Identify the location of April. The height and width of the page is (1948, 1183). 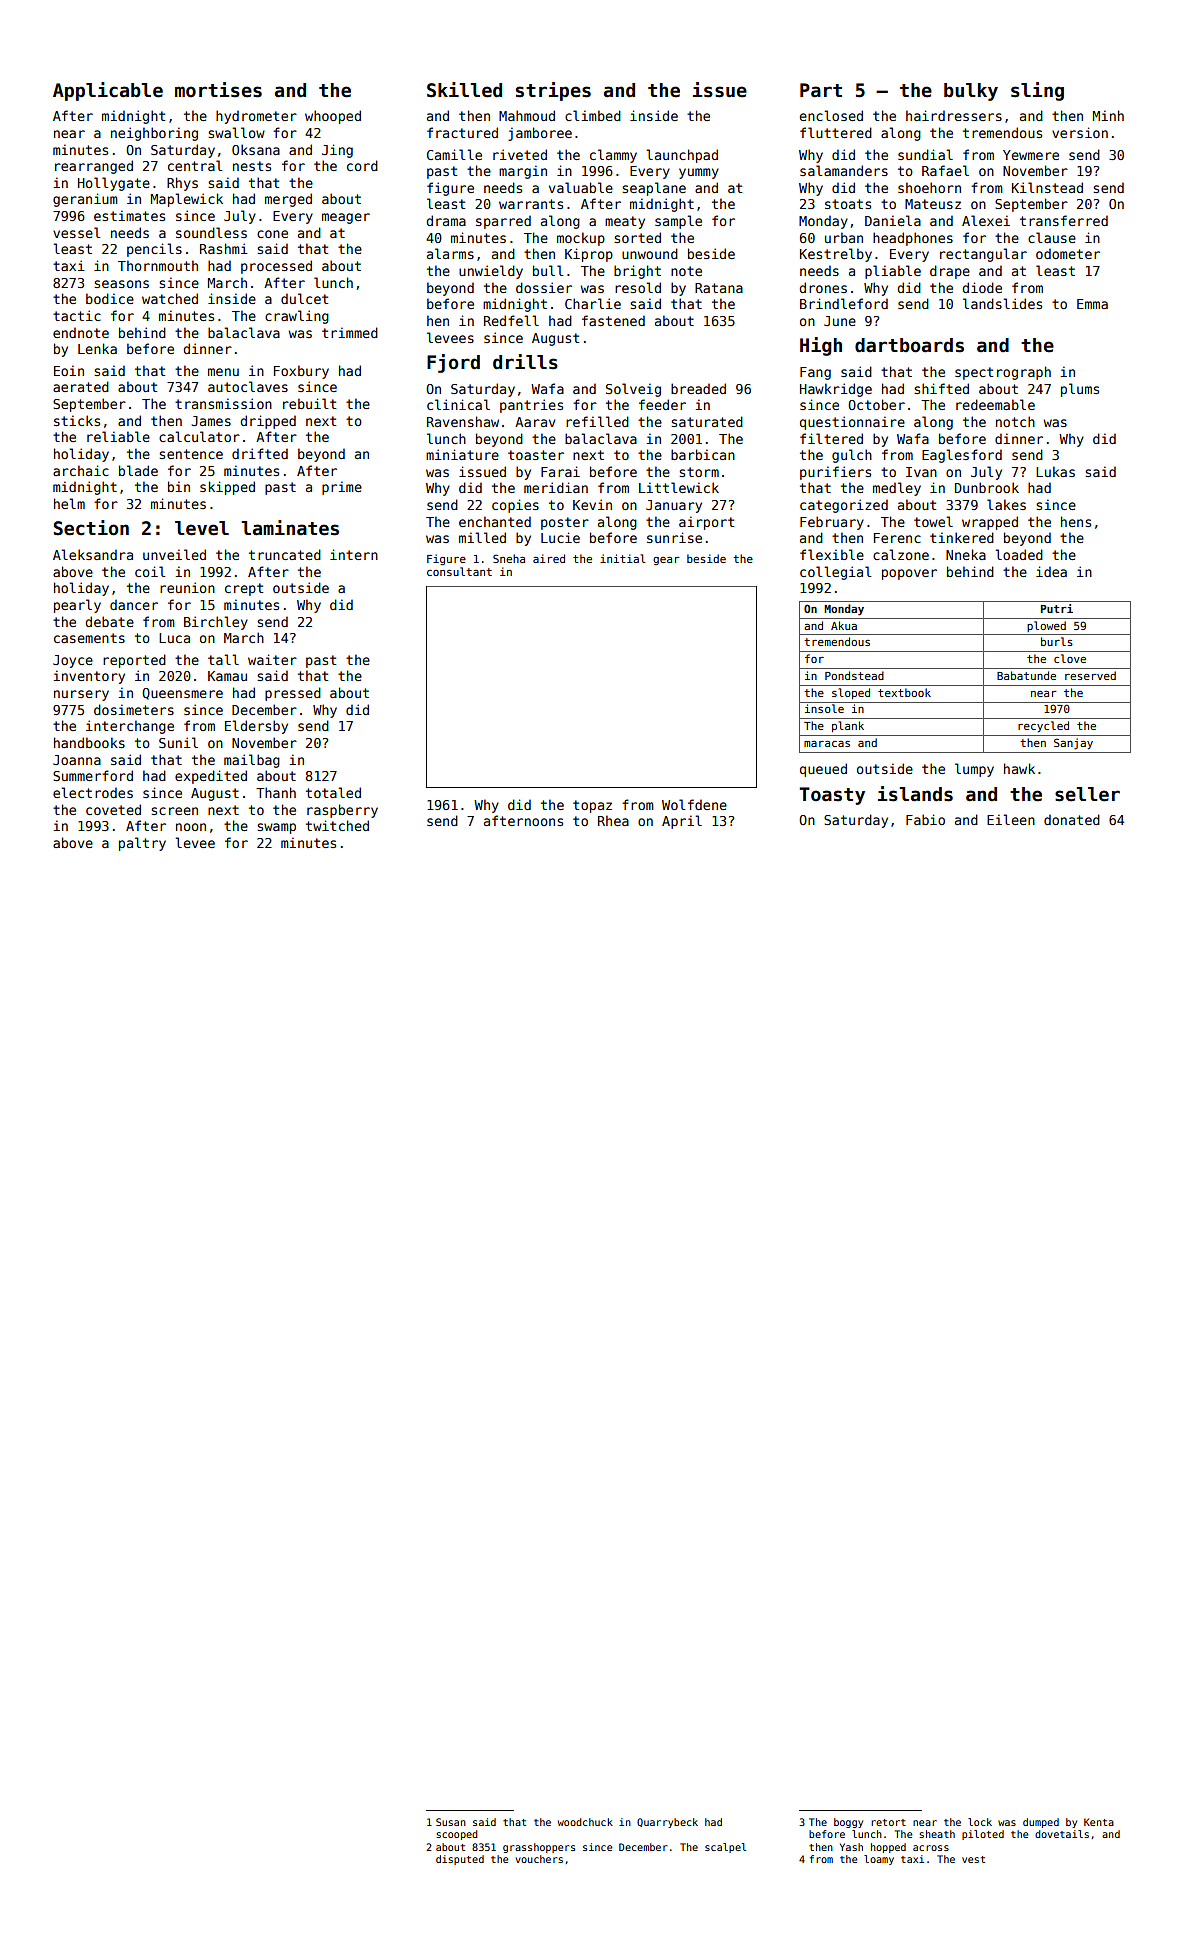
(682, 822).
